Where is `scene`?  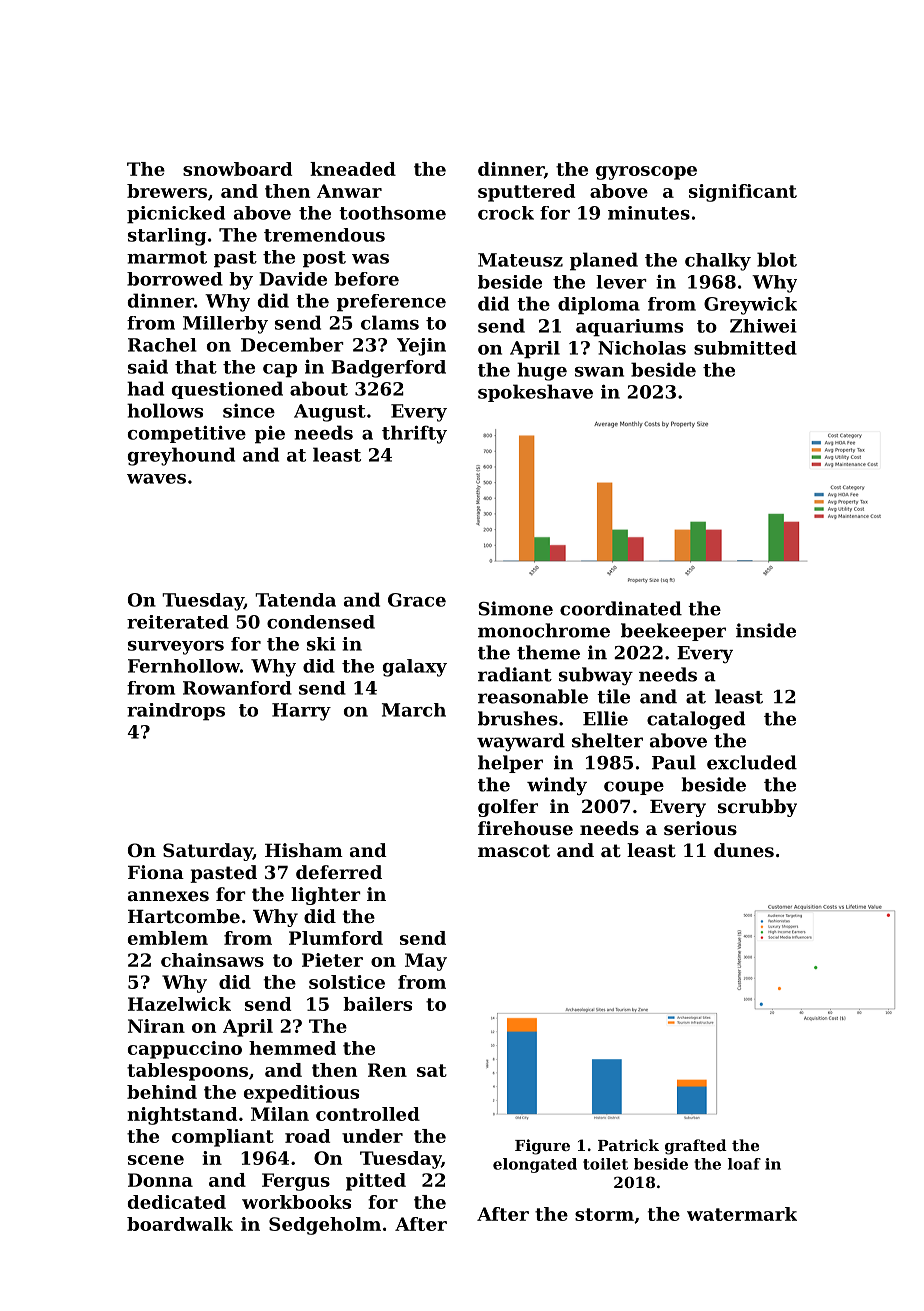 scene is located at coordinates (156, 1160).
